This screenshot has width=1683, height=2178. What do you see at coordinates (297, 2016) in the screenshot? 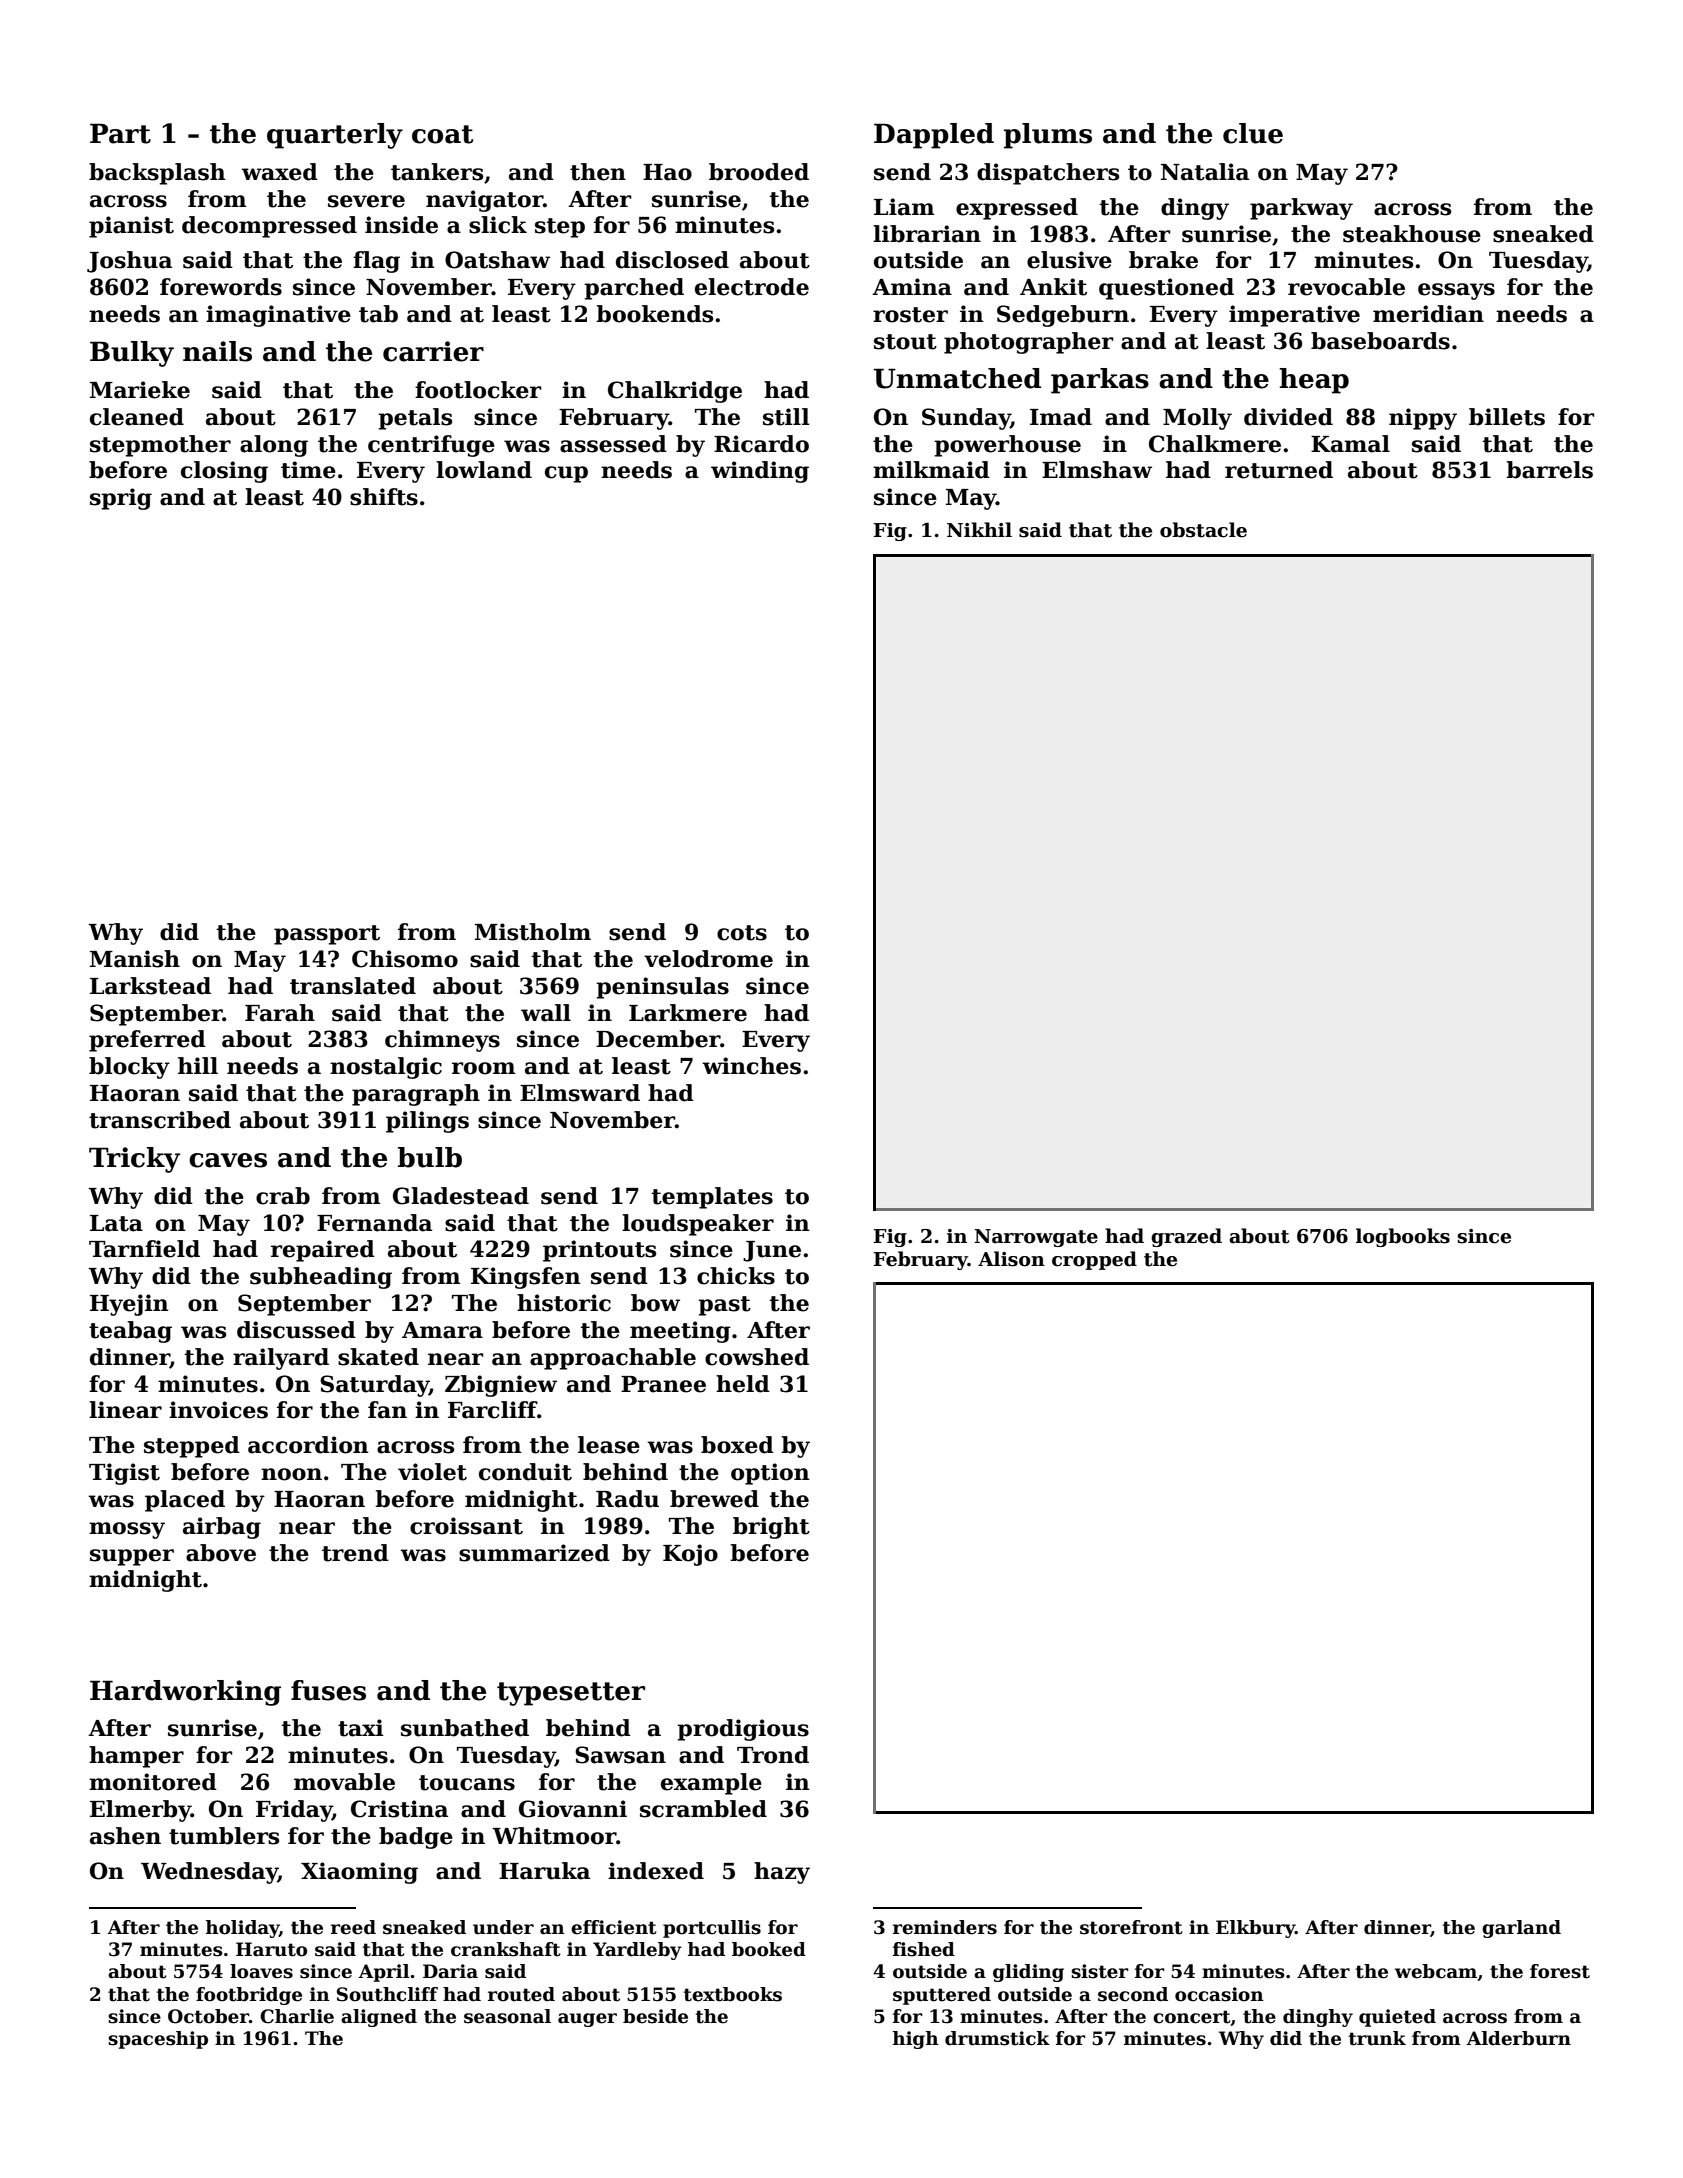
I see `Charlie` at bounding box center [297, 2016].
